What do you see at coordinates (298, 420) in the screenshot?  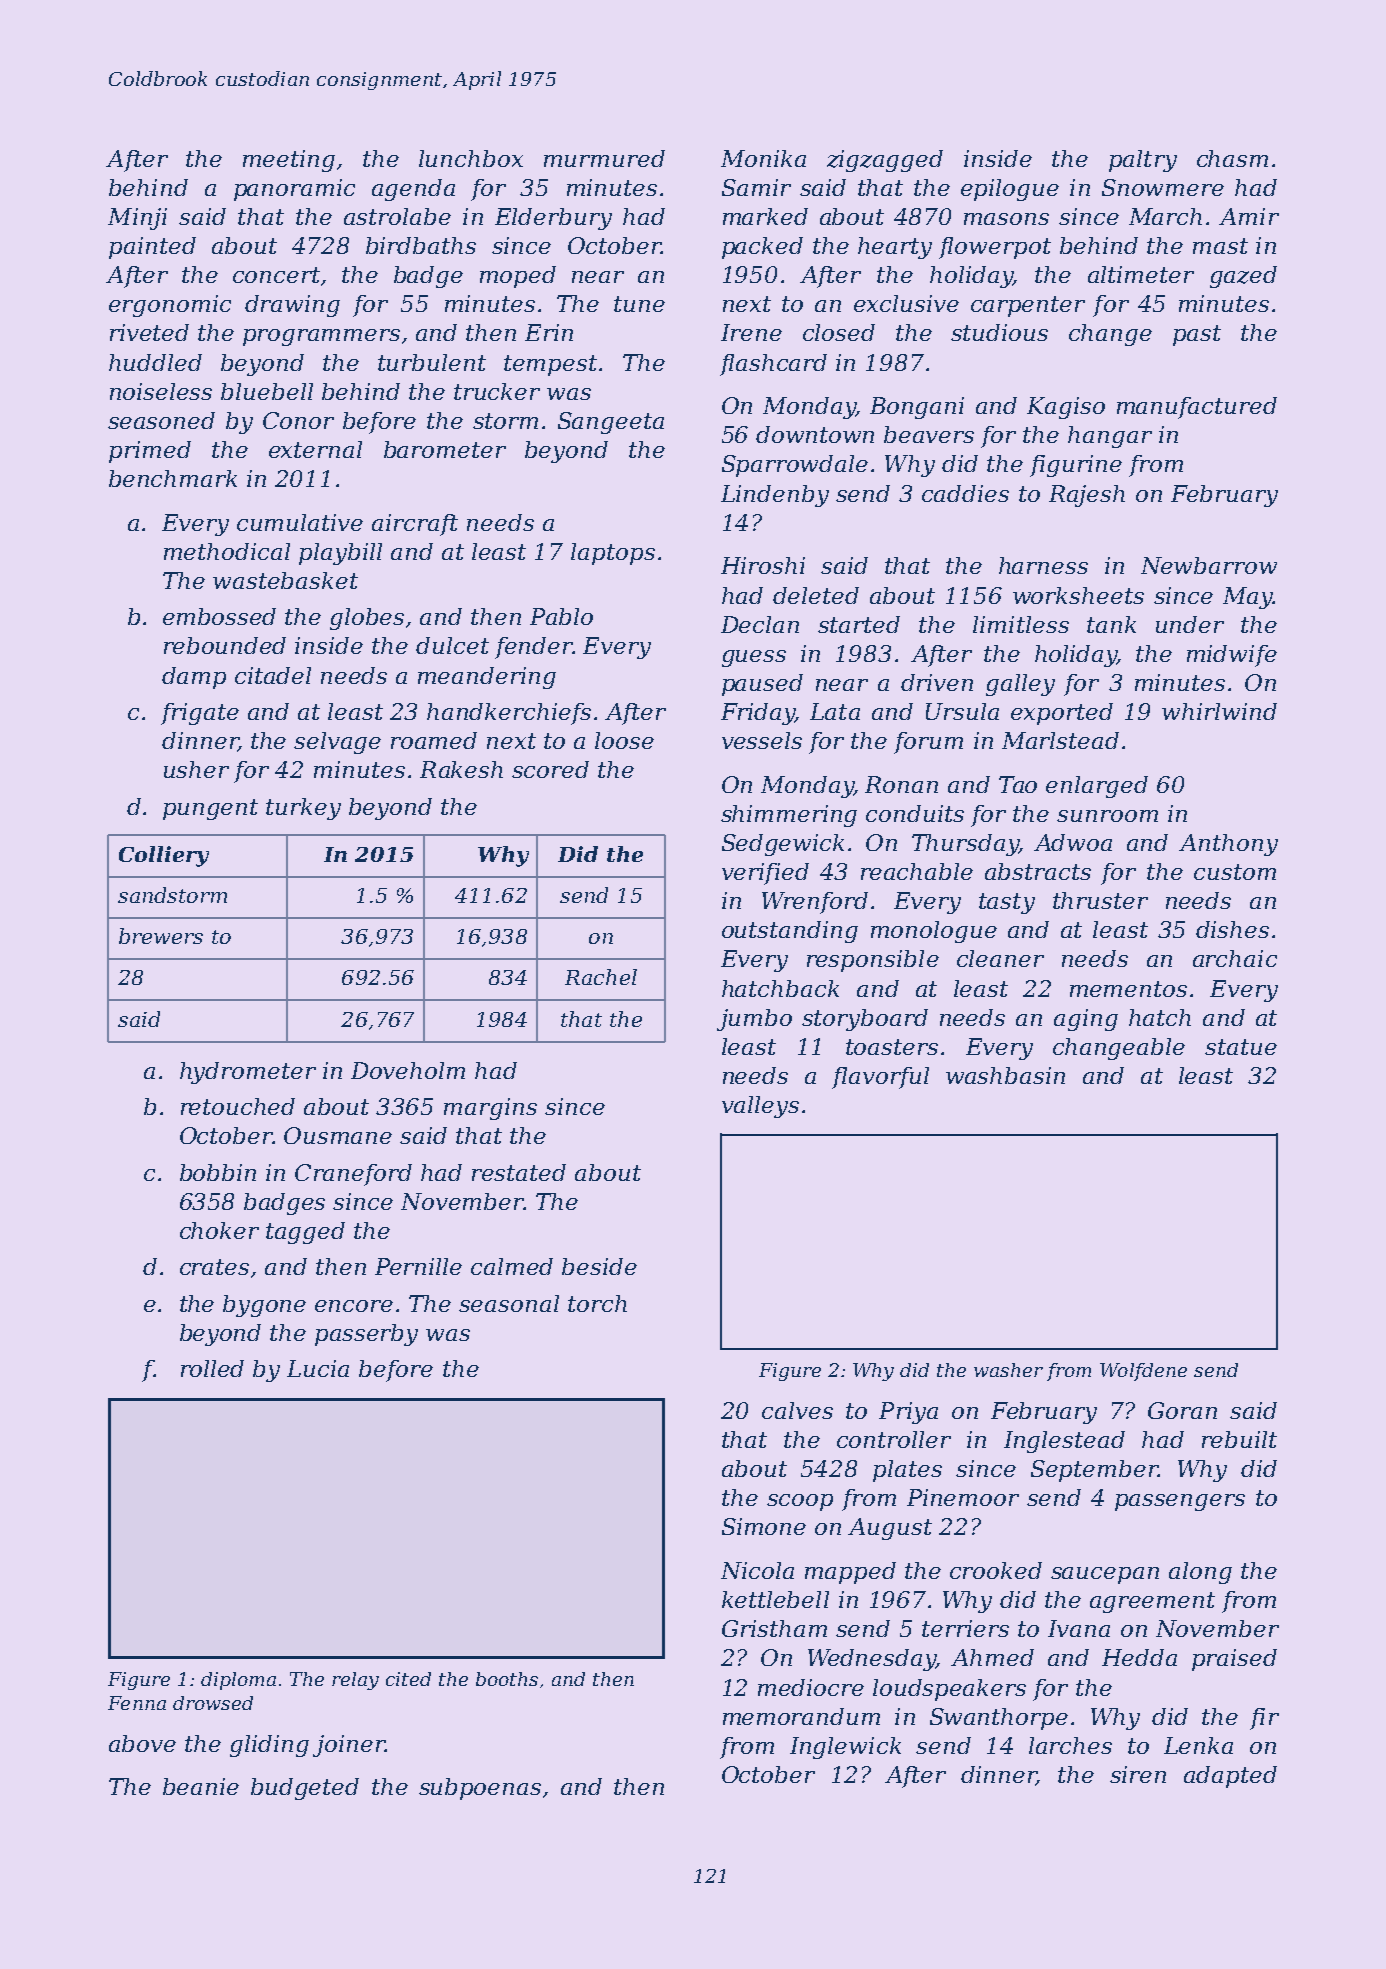 I see `Conor` at bounding box center [298, 420].
